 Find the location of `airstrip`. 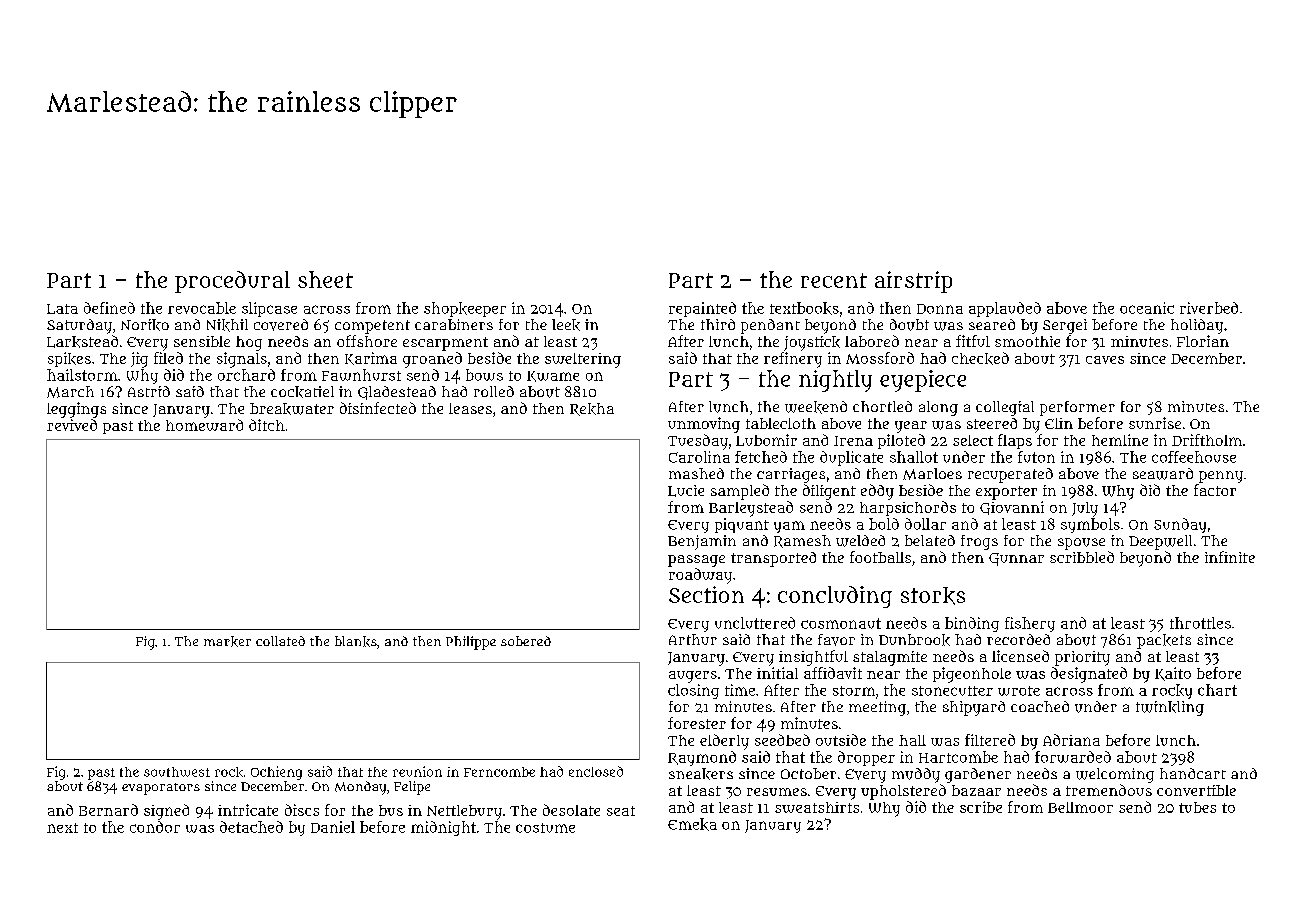

airstrip is located at coordinates (913, 282).
